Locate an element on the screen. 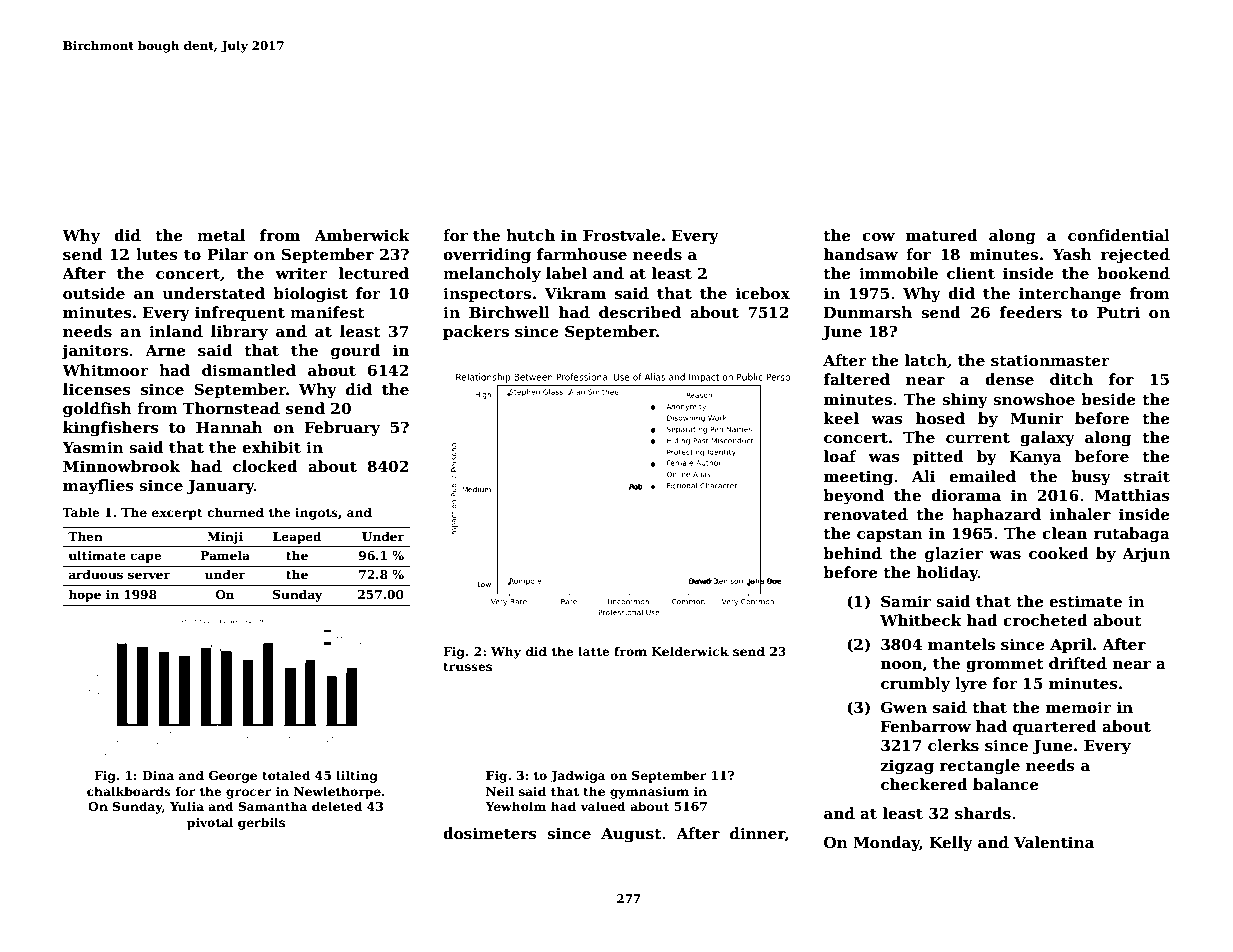 Image resolution: width=1233 pixels, height=952 pixels. ingots is located at coordinates (316, 514).
